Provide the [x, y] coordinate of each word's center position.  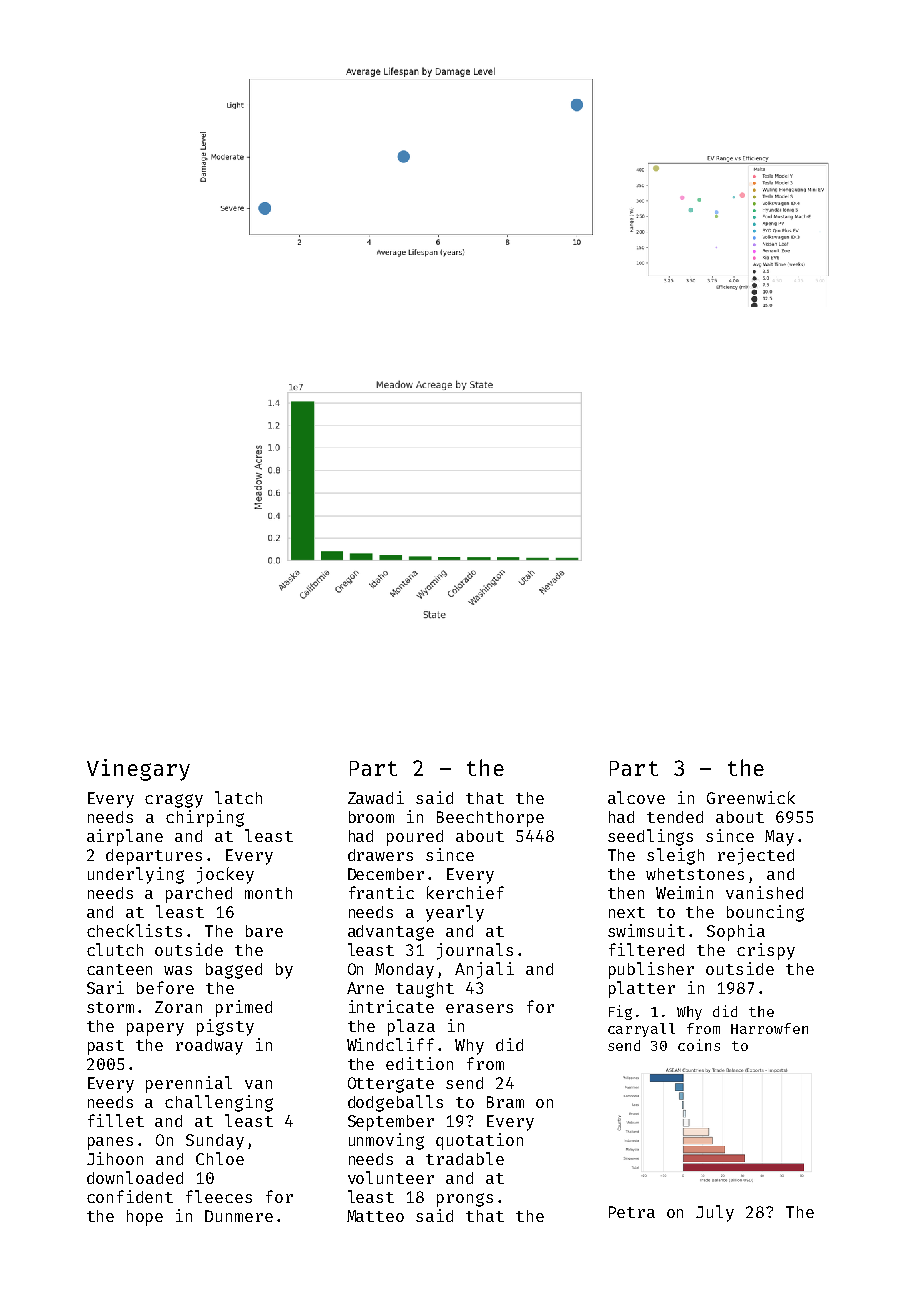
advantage [391, 933]
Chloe [220, 1158]
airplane [125, 837]
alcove [636, 797]
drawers [380, 855]
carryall [641, 1030]
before [165, 987]
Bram [505, 1102]
